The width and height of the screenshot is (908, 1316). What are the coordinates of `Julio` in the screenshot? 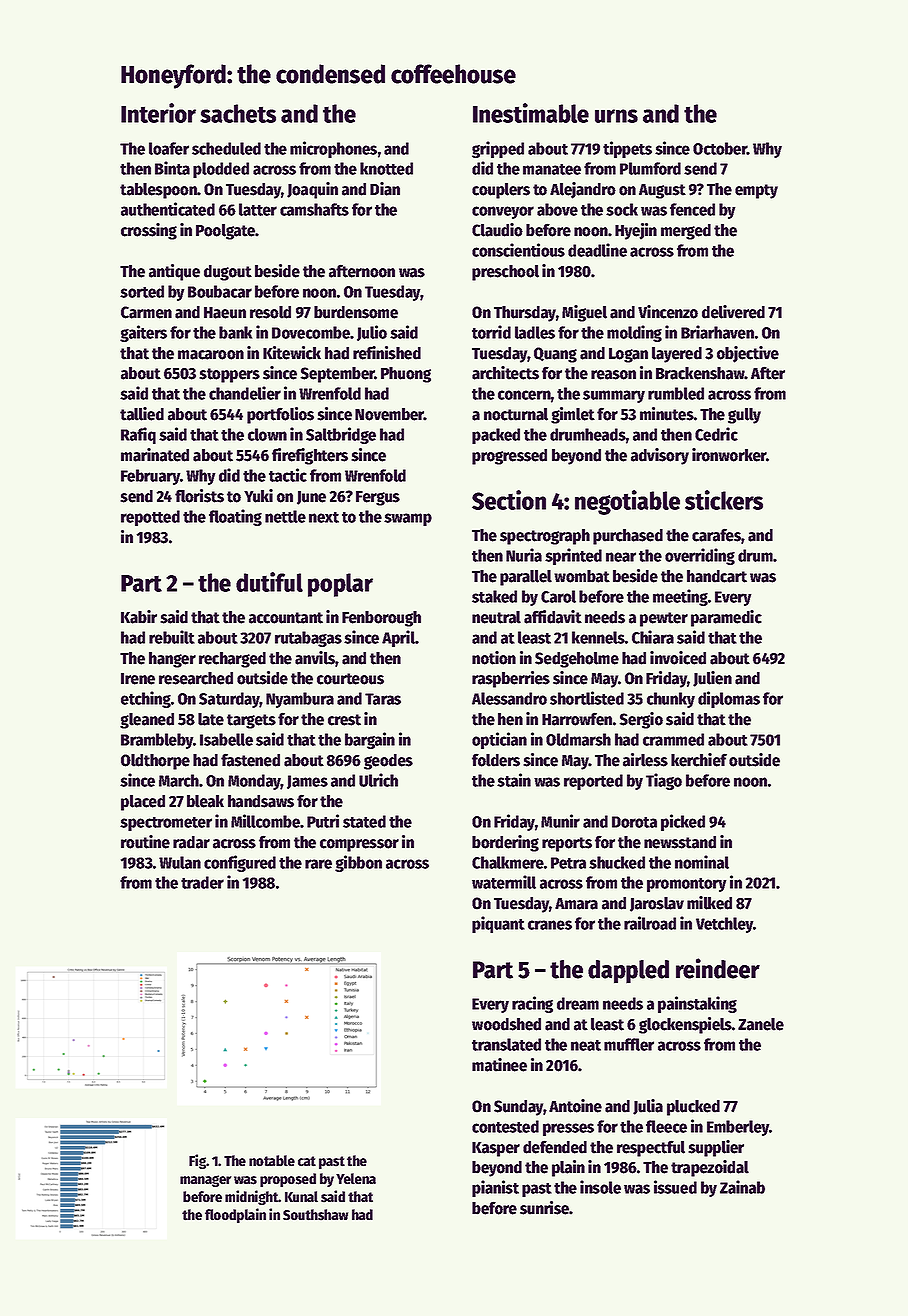 It's located at (372, 333).
